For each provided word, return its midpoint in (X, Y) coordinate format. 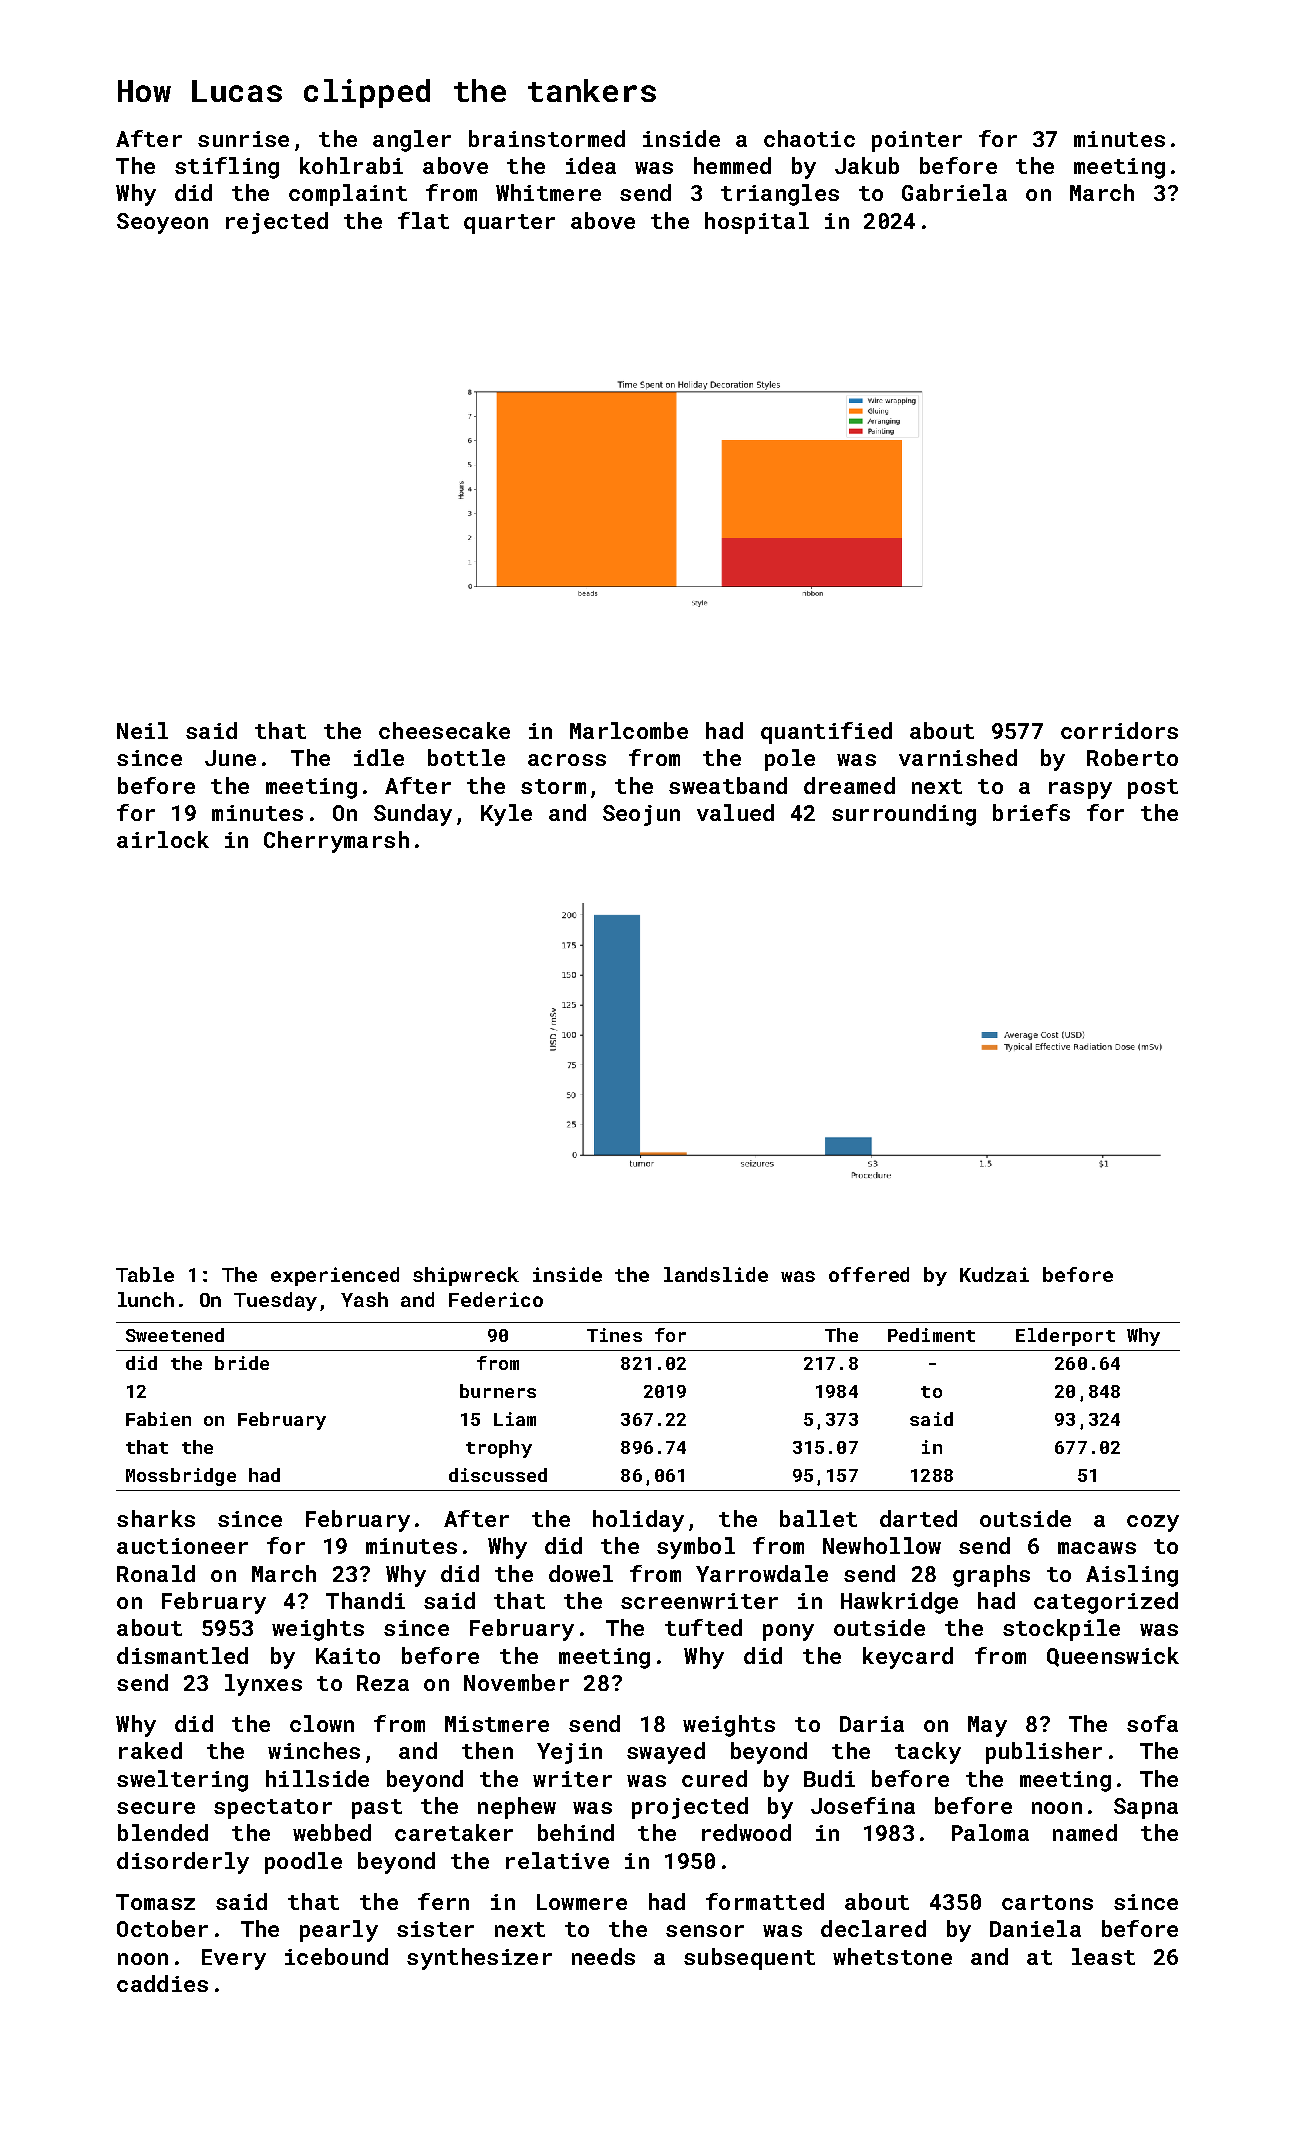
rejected (277, 223)
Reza (383, 1683)
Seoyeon (162, 223)
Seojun (641, 815)
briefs (1031, 812)
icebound (336, 1956)
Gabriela (954, 192)
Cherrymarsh (336, 842)
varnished (958, 757)
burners (498, 1391)
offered (869, 1274)
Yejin (569, 1753)
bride (242, 1363)
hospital (757, 223)
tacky (928, 1753)
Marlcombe (629, 730)
